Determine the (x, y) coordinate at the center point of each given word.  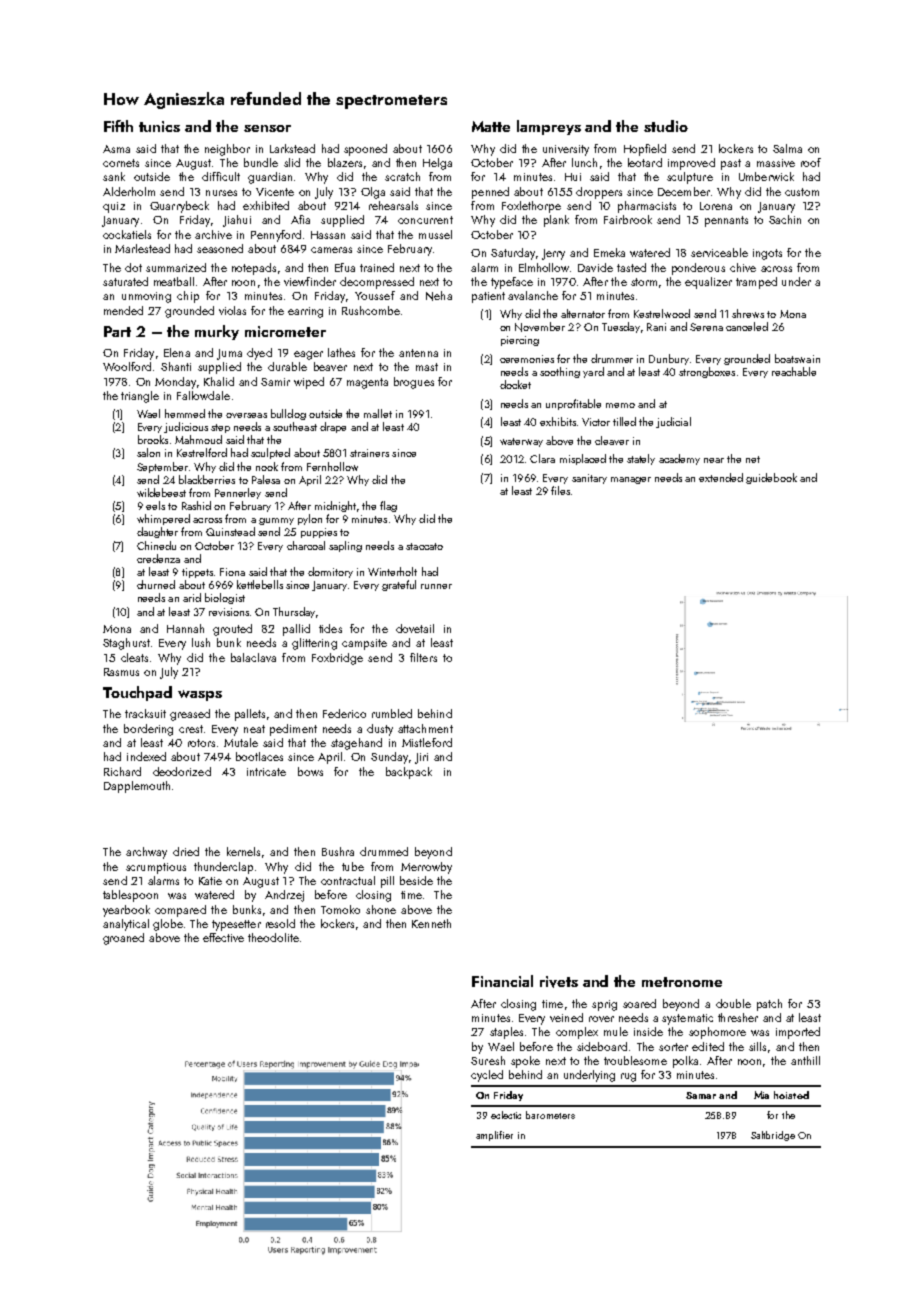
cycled (487, 1076)
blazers (345, 162)
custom (802, 192)
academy (679, 459)
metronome (682, 982)
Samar (701, 1095)
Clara (542, 458)
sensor (267, 128)
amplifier (494, 1136)
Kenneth (431, 923)
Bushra (338, 851)
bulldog (288, 414)
